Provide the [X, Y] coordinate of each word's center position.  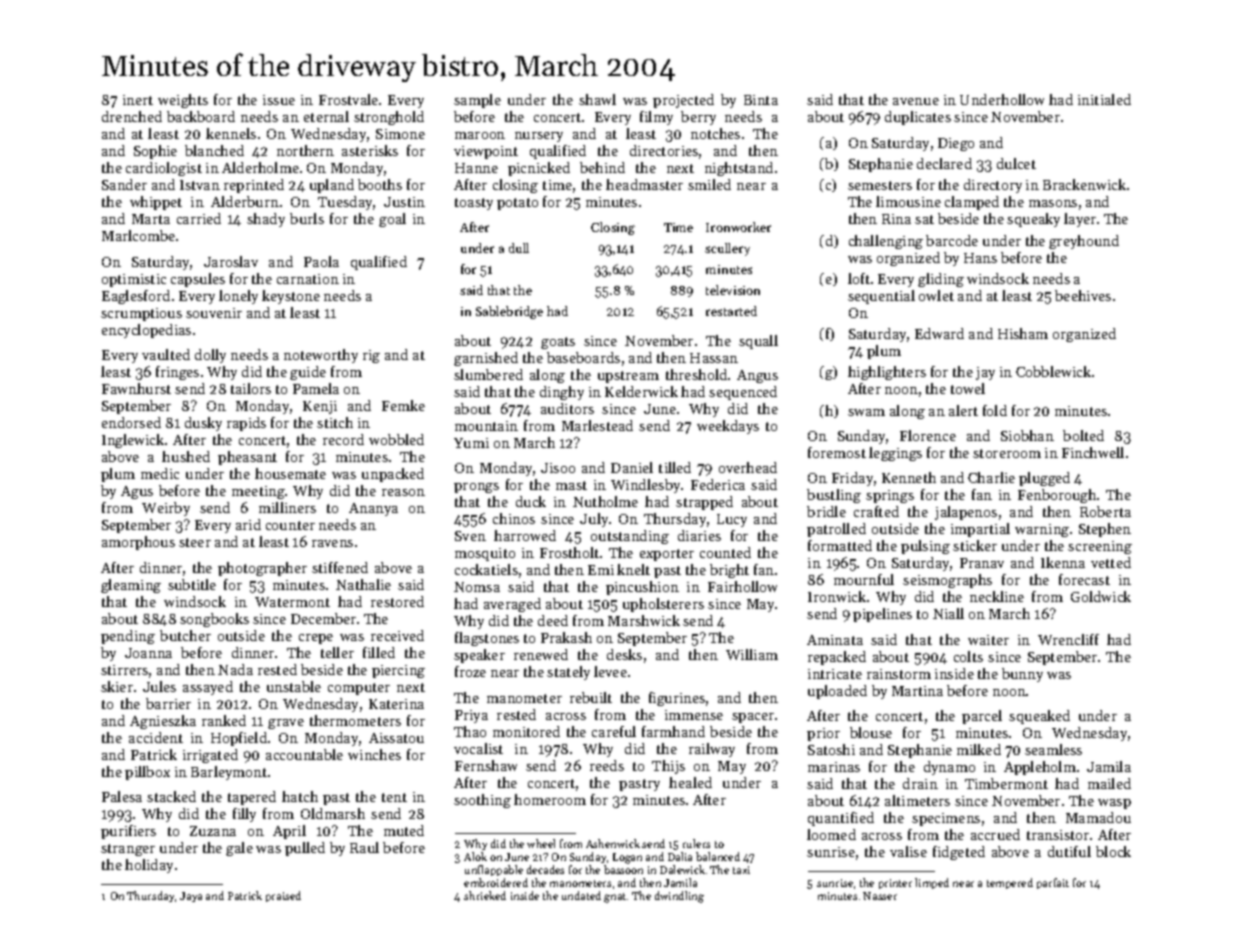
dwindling [679, 897]
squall [758, 342]
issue [279, 100]
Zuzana [213, 831]
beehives [1083, 295]
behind [602, 167]
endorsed [131, 422]
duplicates [918, 118]
